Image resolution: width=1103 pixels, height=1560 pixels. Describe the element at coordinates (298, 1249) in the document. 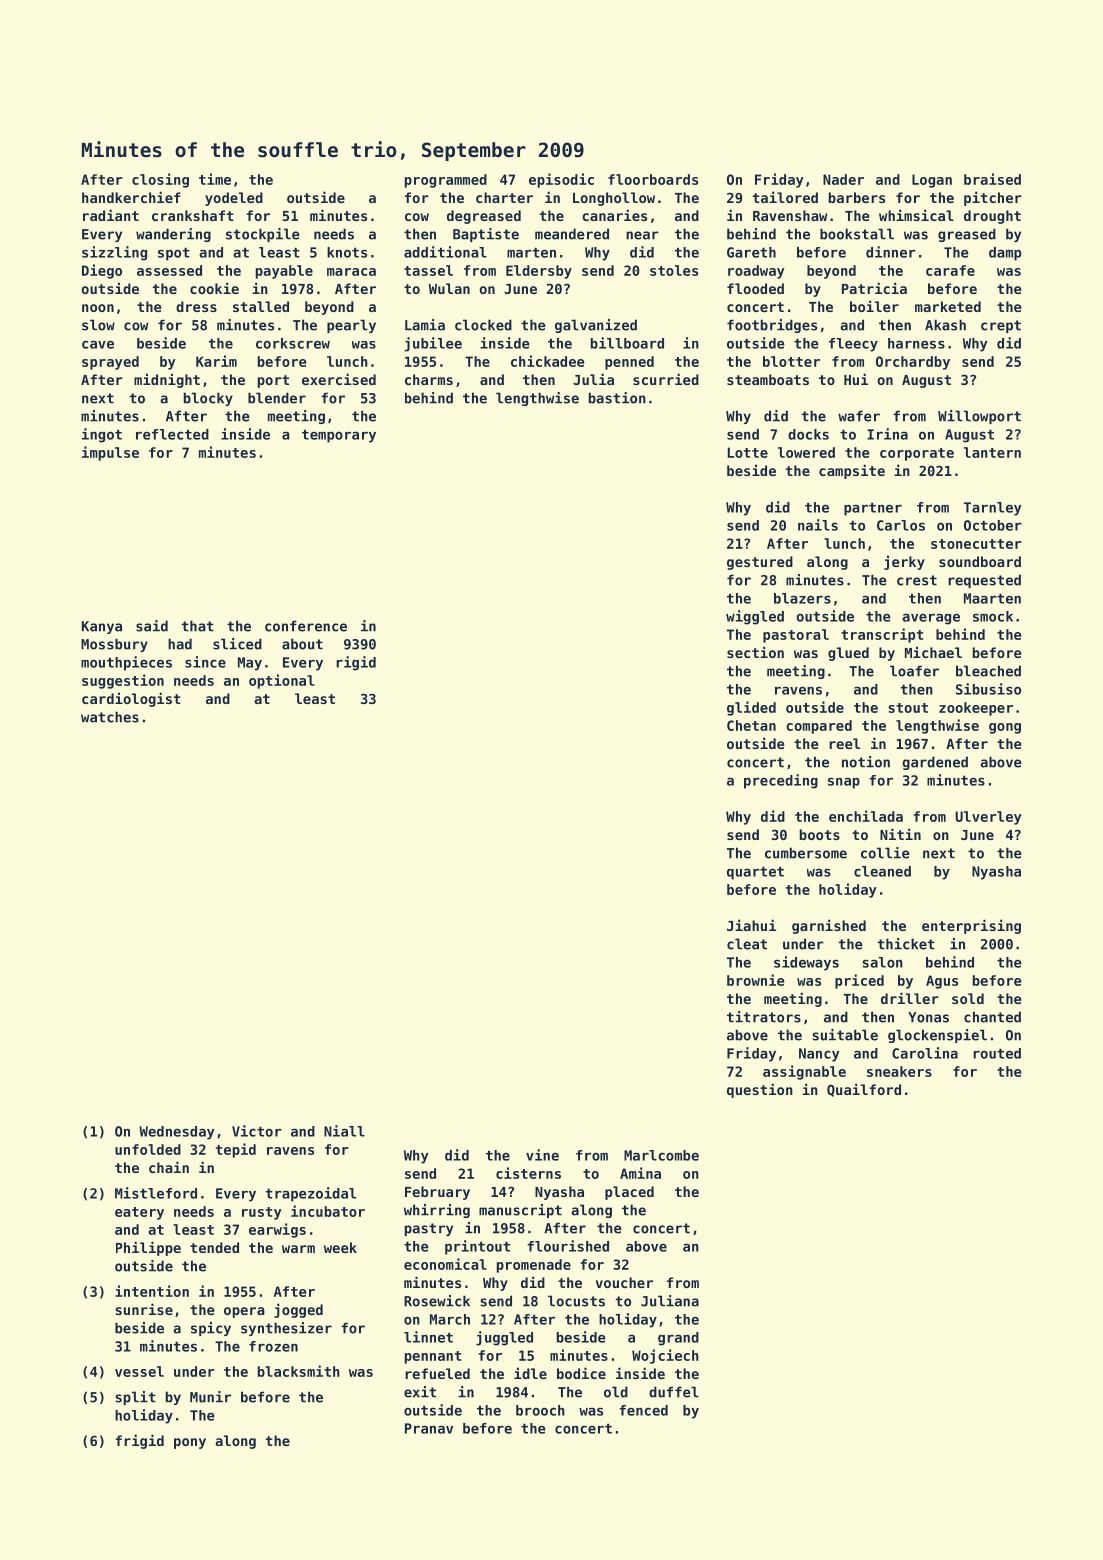

I see `warm` at that location.
